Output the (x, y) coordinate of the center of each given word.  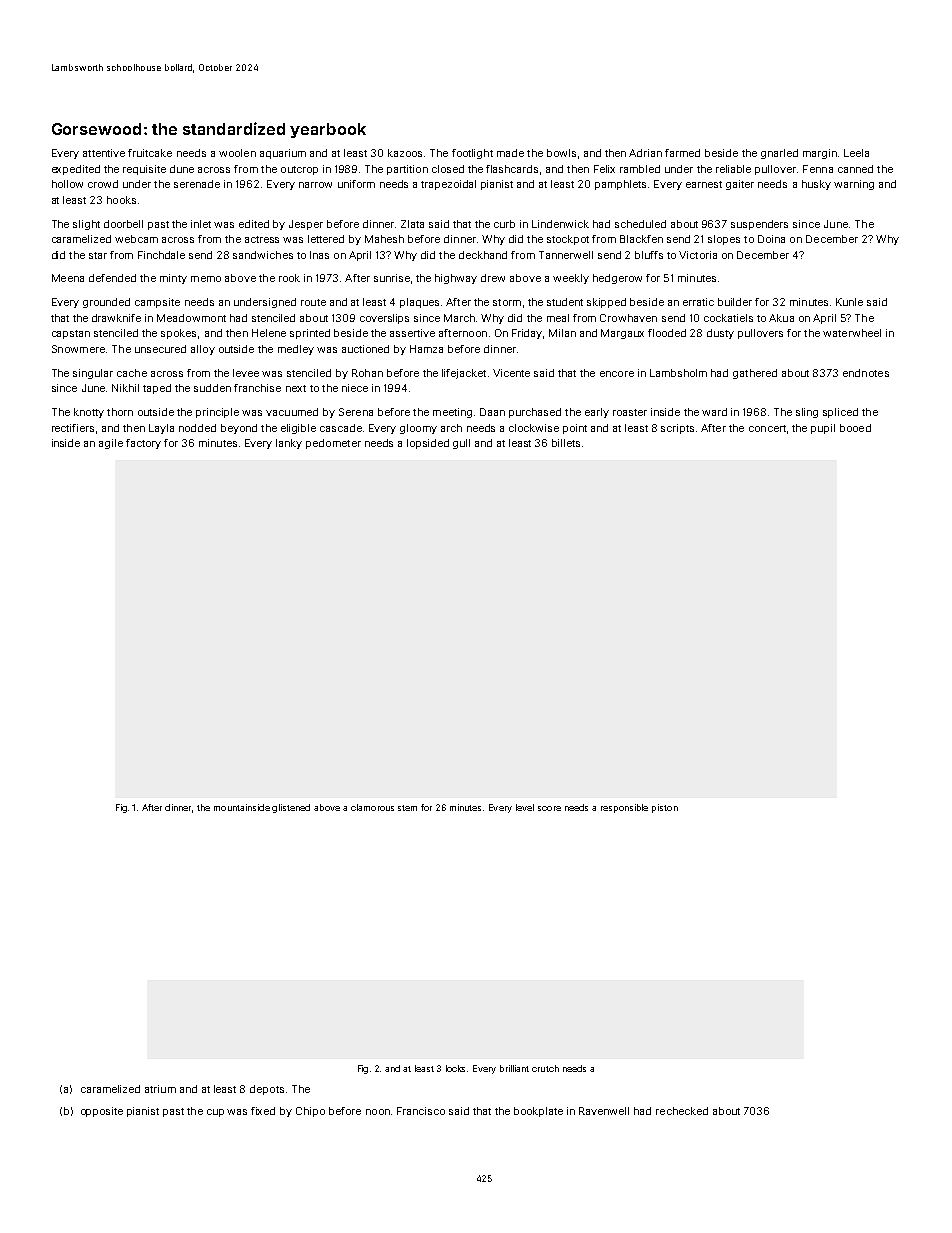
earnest (704, 184)
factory (143, 444)
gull (461, 444)
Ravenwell (604, 1111)
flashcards (512, 169)
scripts (677, 429)
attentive (104, 153)
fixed (263, 1111)
